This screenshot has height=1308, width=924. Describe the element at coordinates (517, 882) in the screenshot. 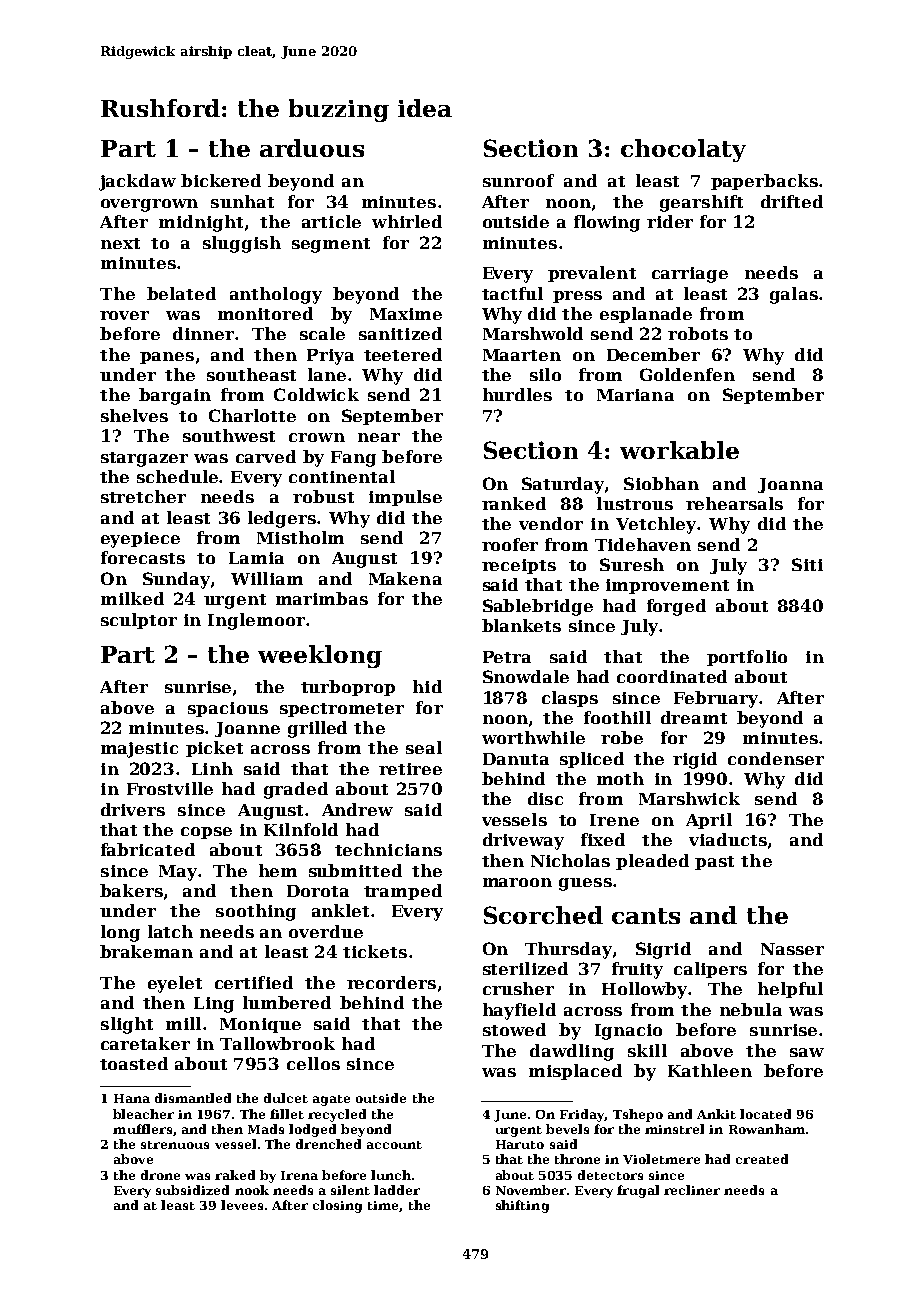

I see `maroon` at that location.
